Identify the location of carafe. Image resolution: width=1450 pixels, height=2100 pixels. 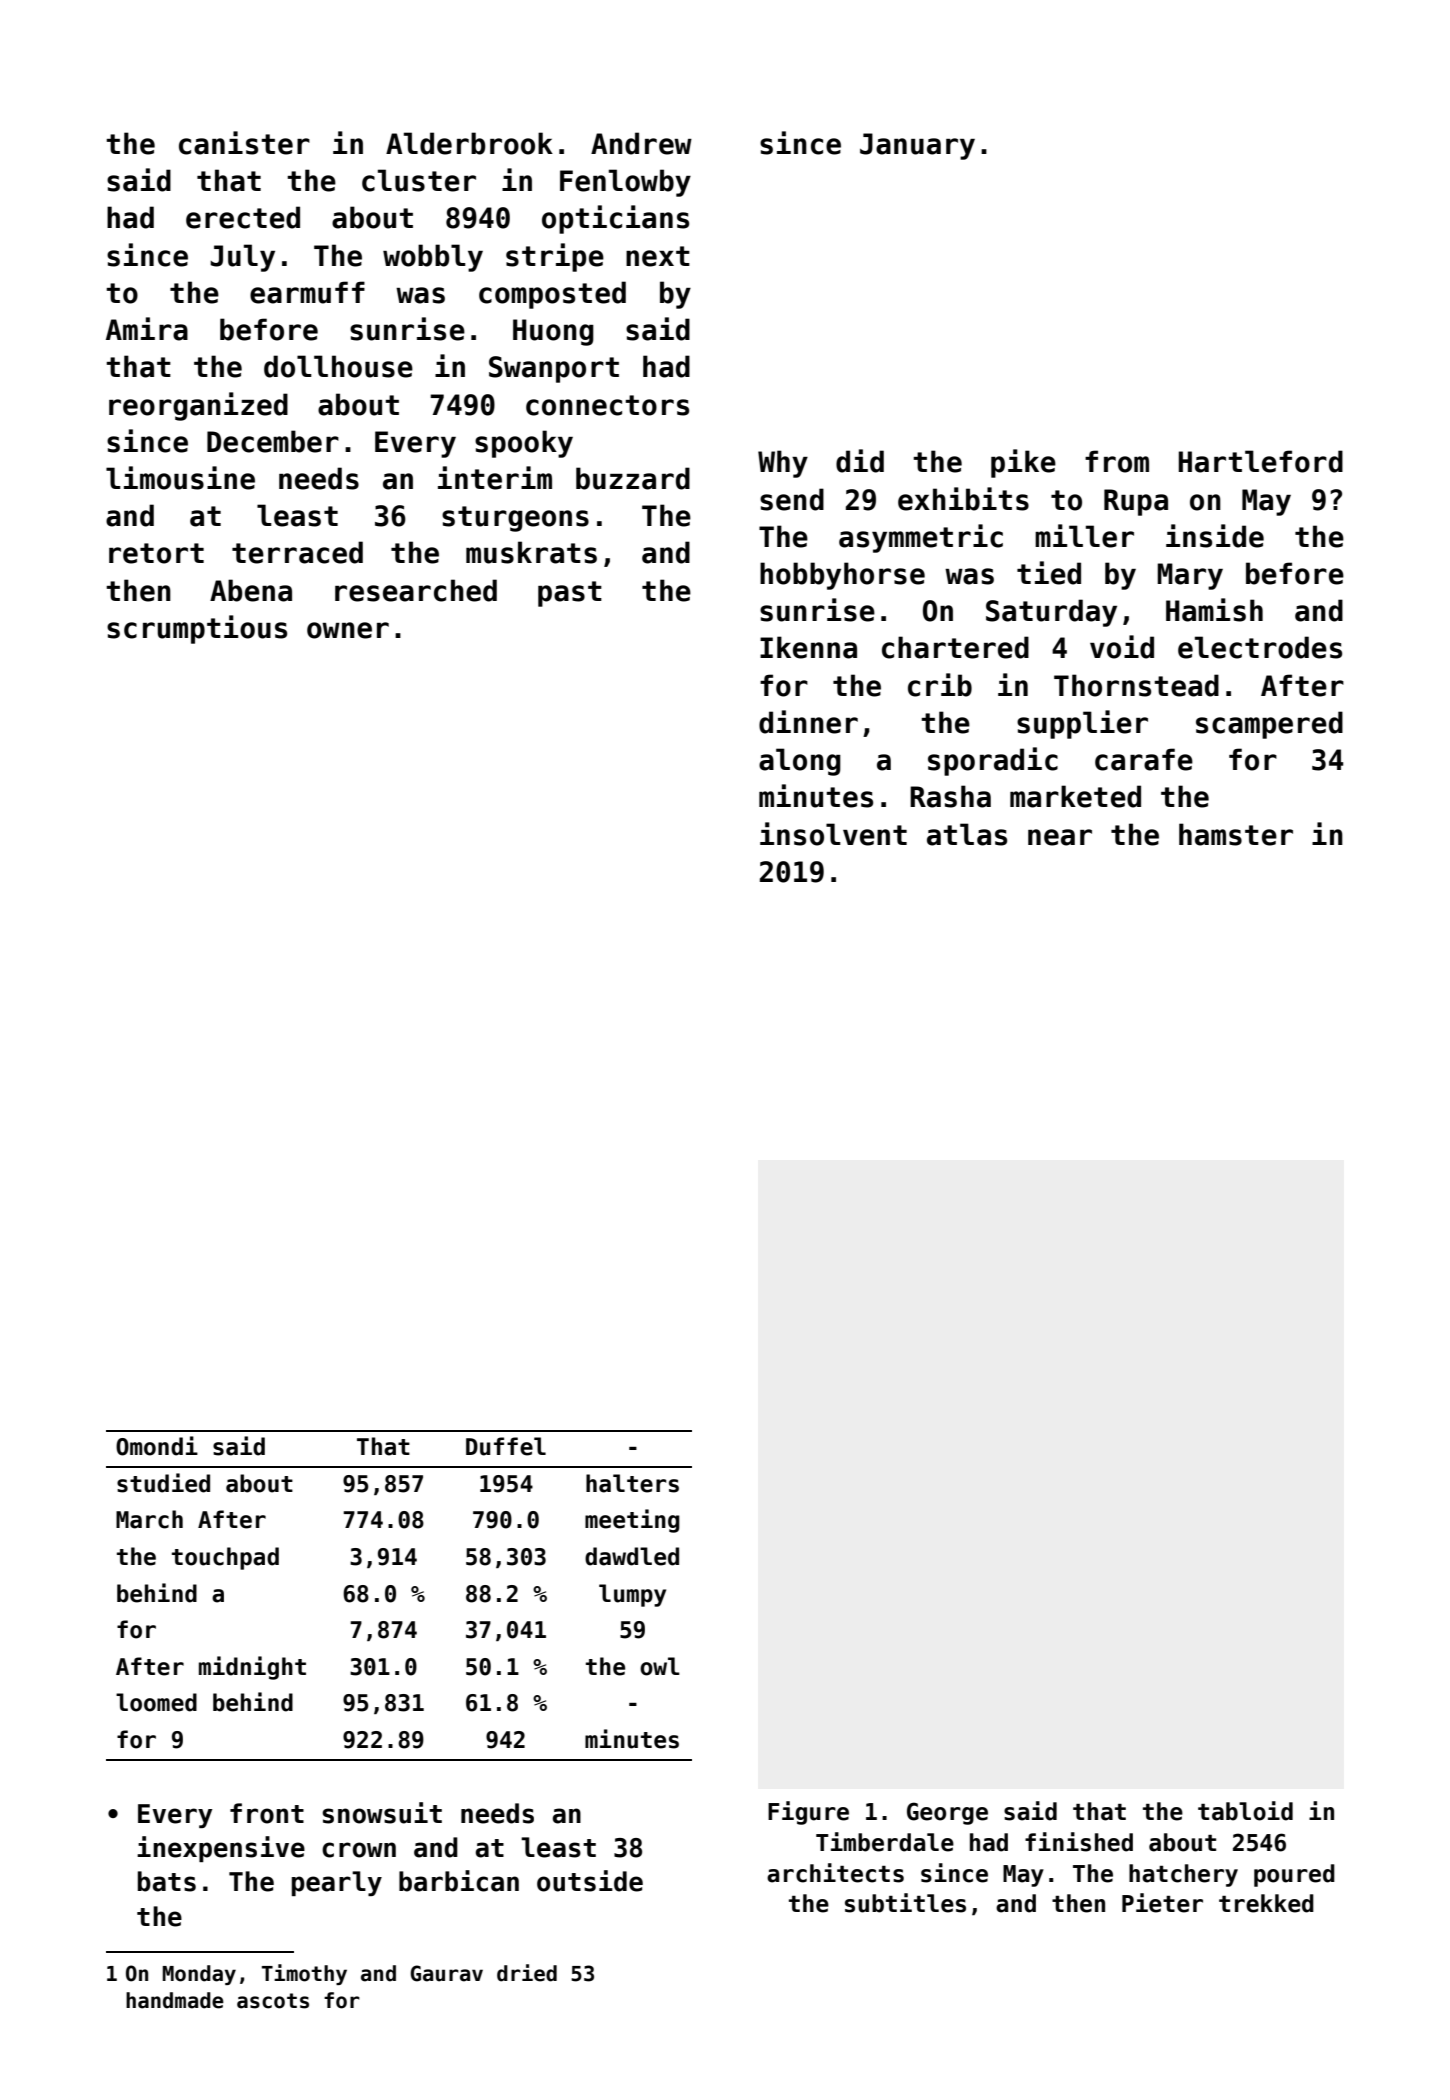
(1144, 759).
